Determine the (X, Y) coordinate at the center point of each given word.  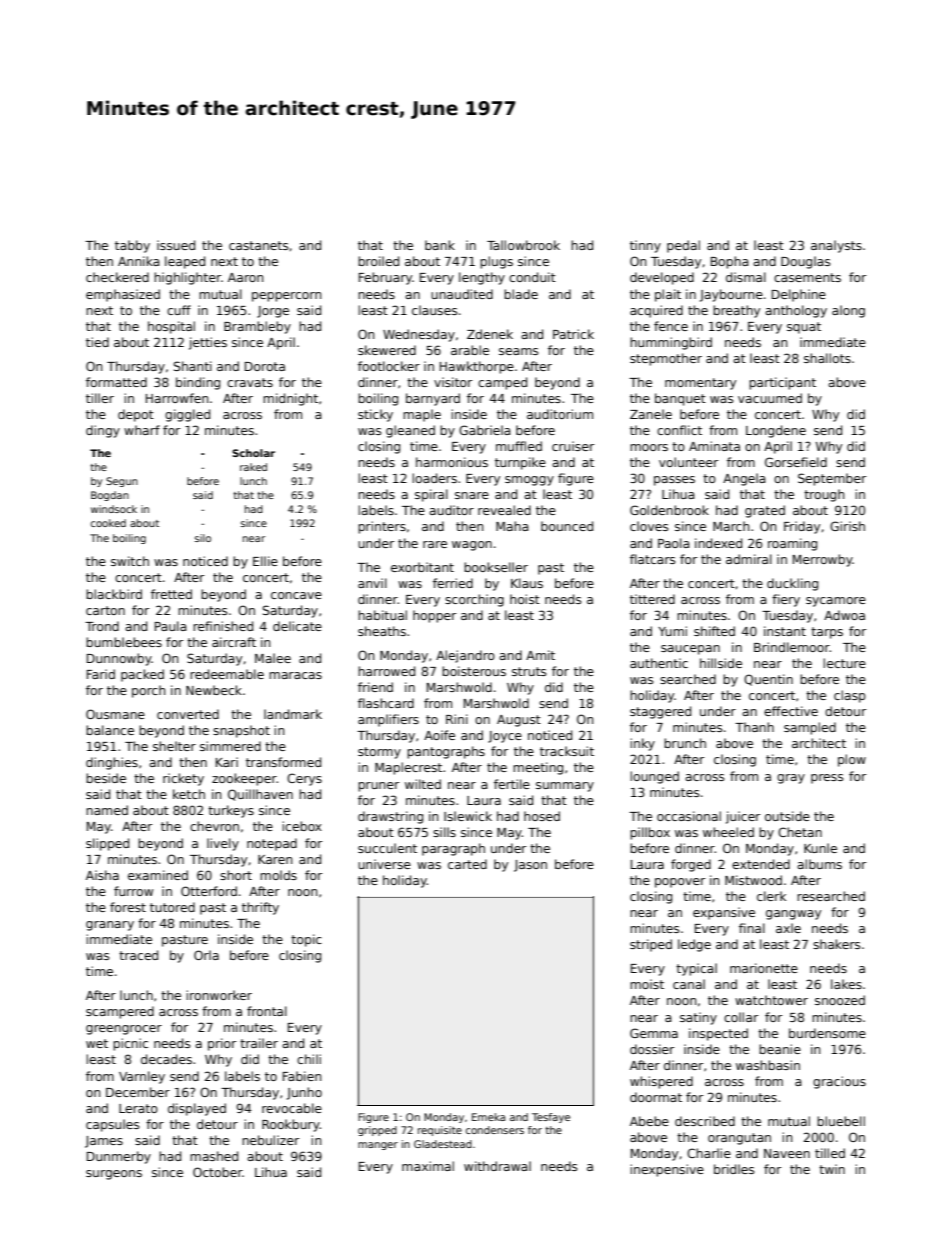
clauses (435, 310)
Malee (273, 658)
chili (309, 1059)
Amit (540, 655)
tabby (132, 246)
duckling (792, 584)
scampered (120, 1012)
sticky (375, 415)
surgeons (114, 1175)
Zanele (651, 414)
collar (741, 1017)
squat (804, 328)
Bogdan (110, 496)
